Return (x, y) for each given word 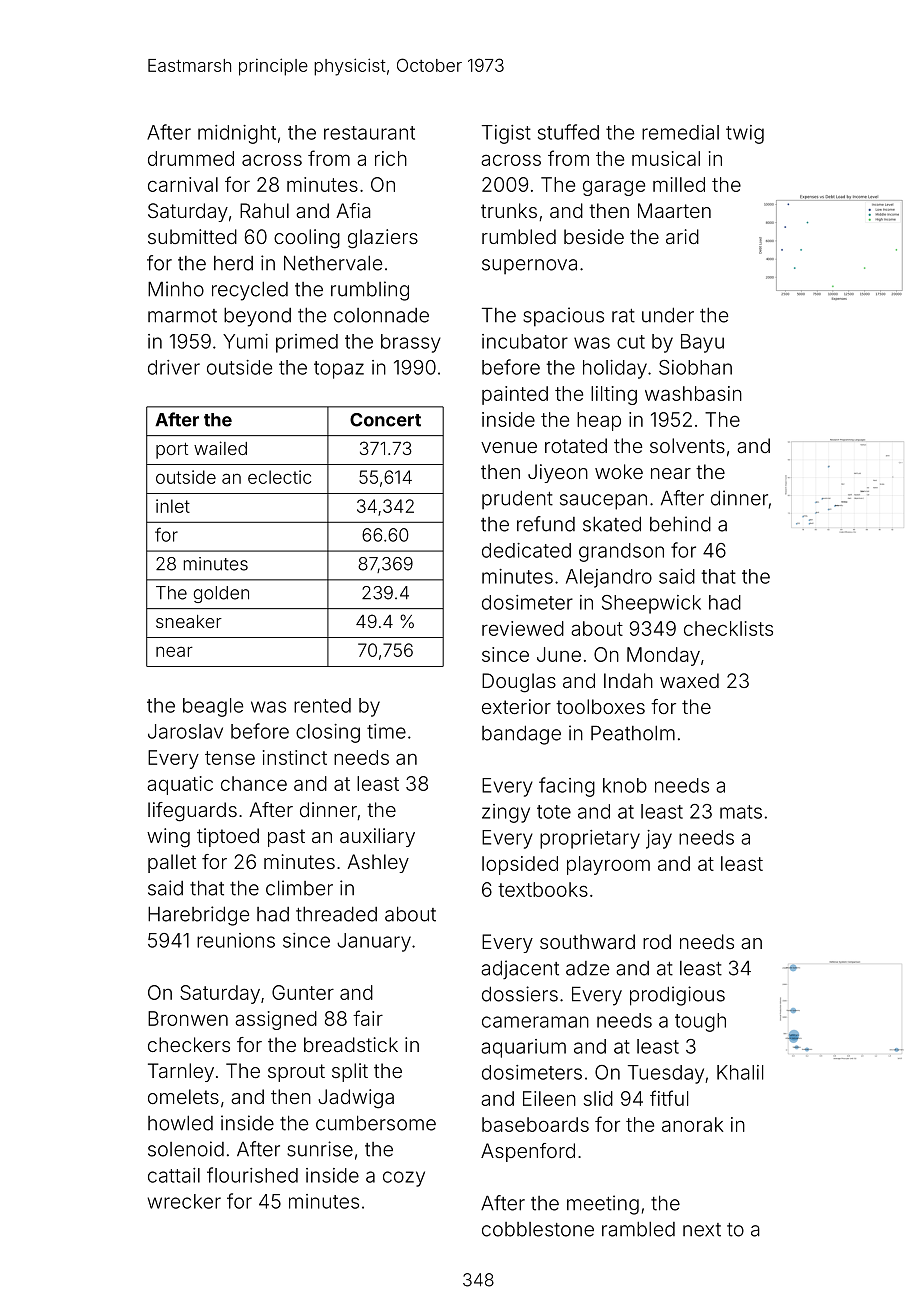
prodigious (677, 996)
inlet (173, 506)
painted (515, 395)
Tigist (506, 134)
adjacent (520, 969)
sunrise (320, 1149)
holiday (615, 369)
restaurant (369, 133)
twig (745, 134)
